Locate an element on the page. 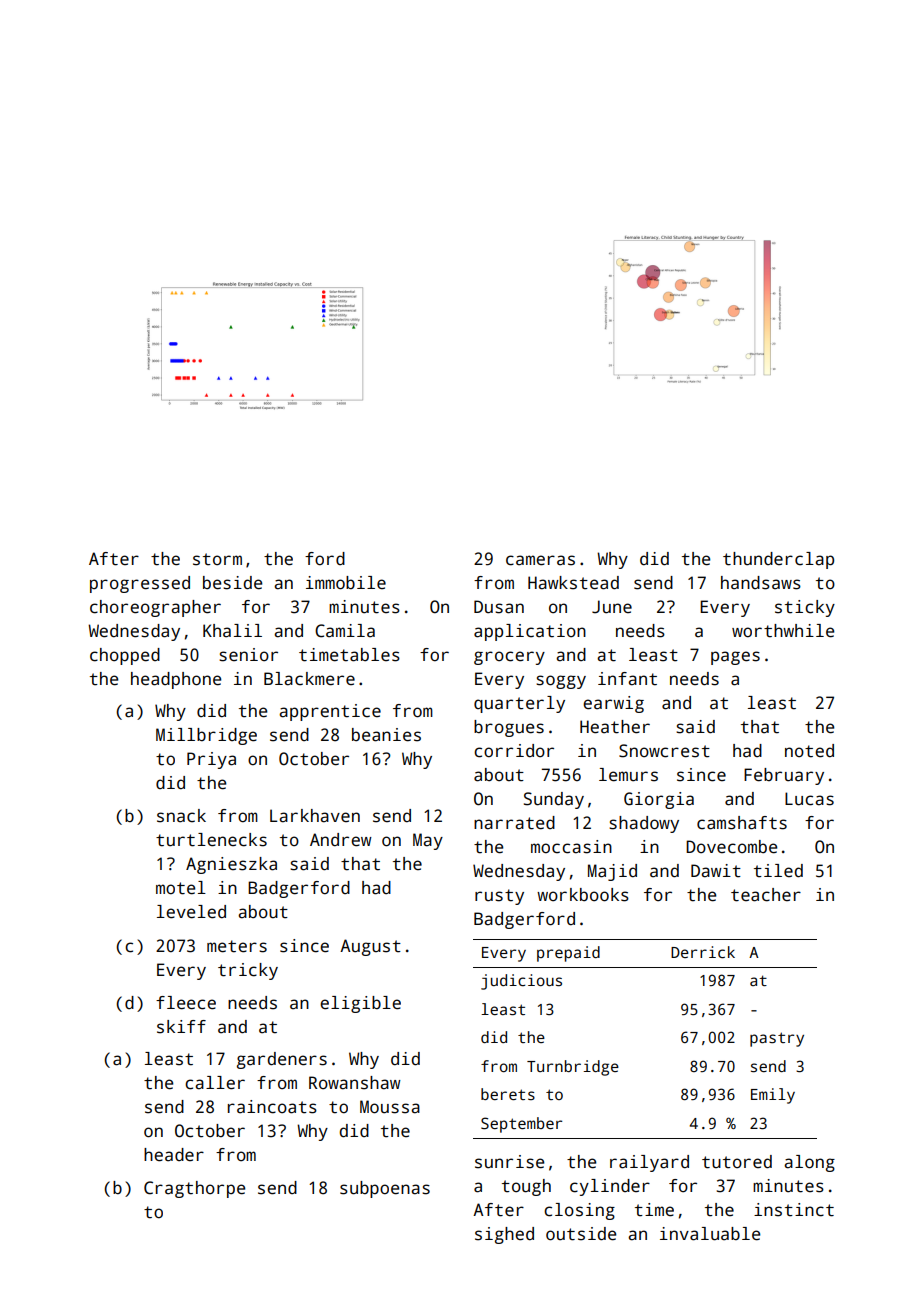  judicious is located at coordinates (521, 982).
